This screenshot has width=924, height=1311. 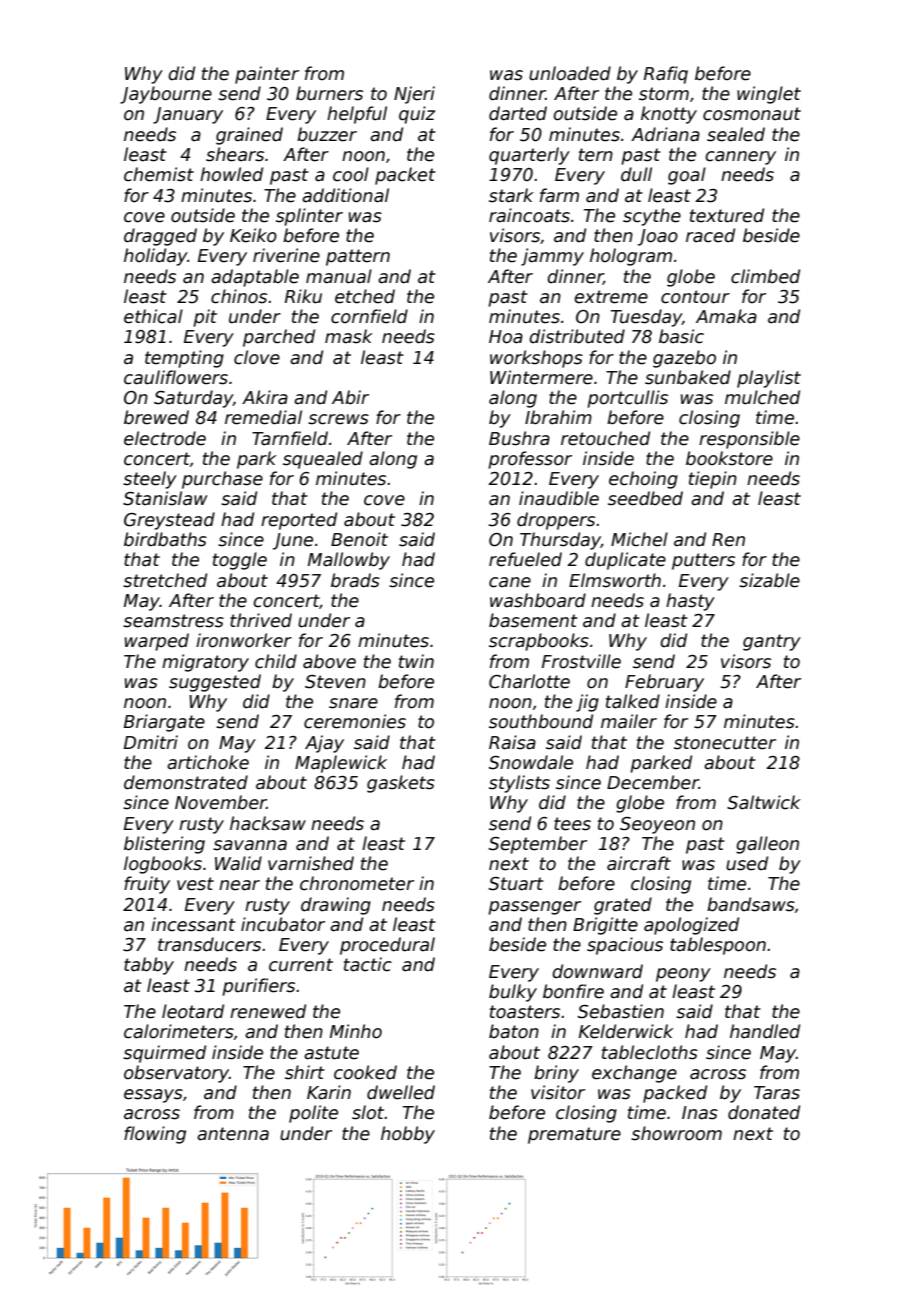 I want to click on artichoke, so click(x=208, y=762).
